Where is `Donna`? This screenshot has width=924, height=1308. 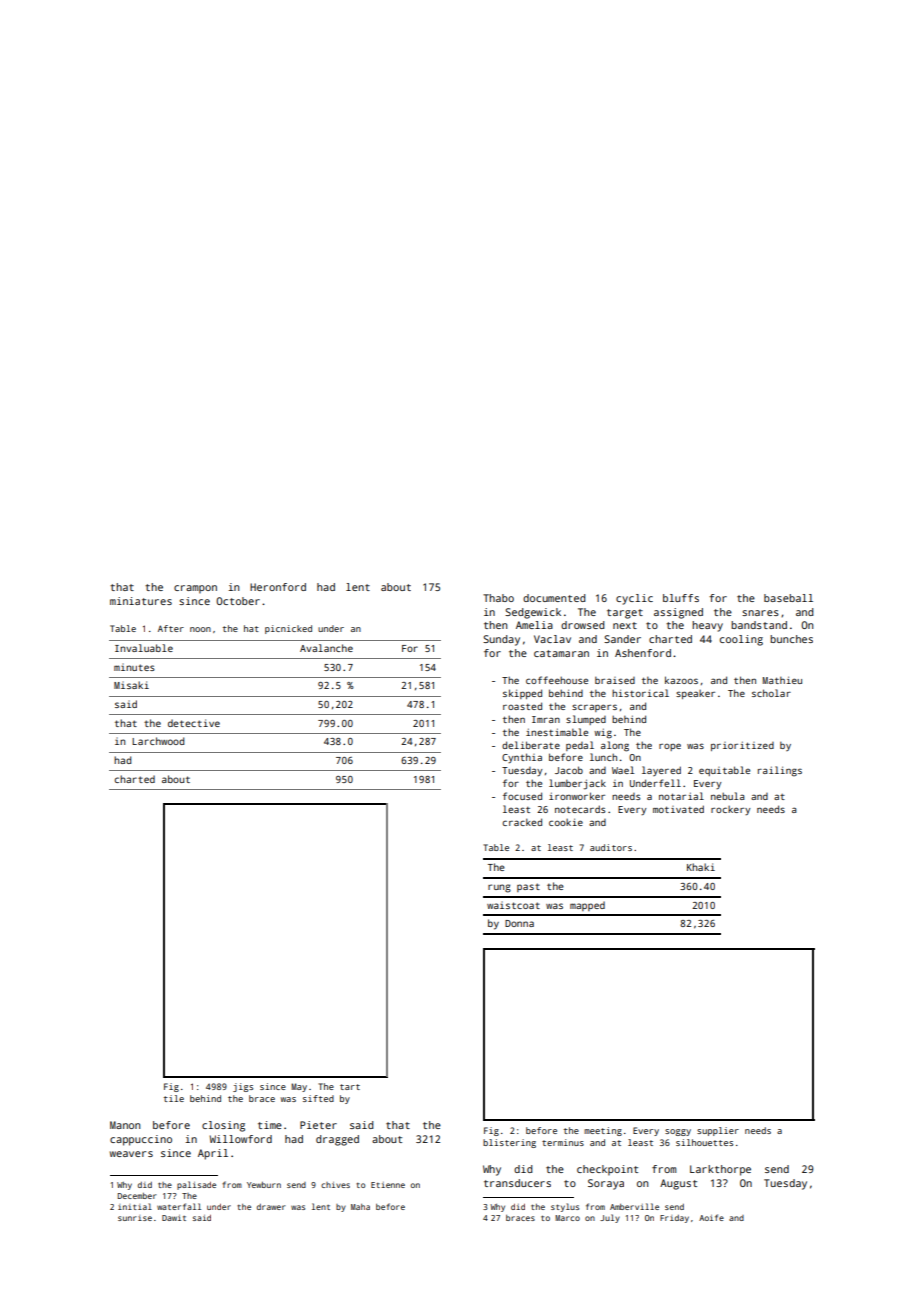
Donna is located at coordinates (519, 923).
